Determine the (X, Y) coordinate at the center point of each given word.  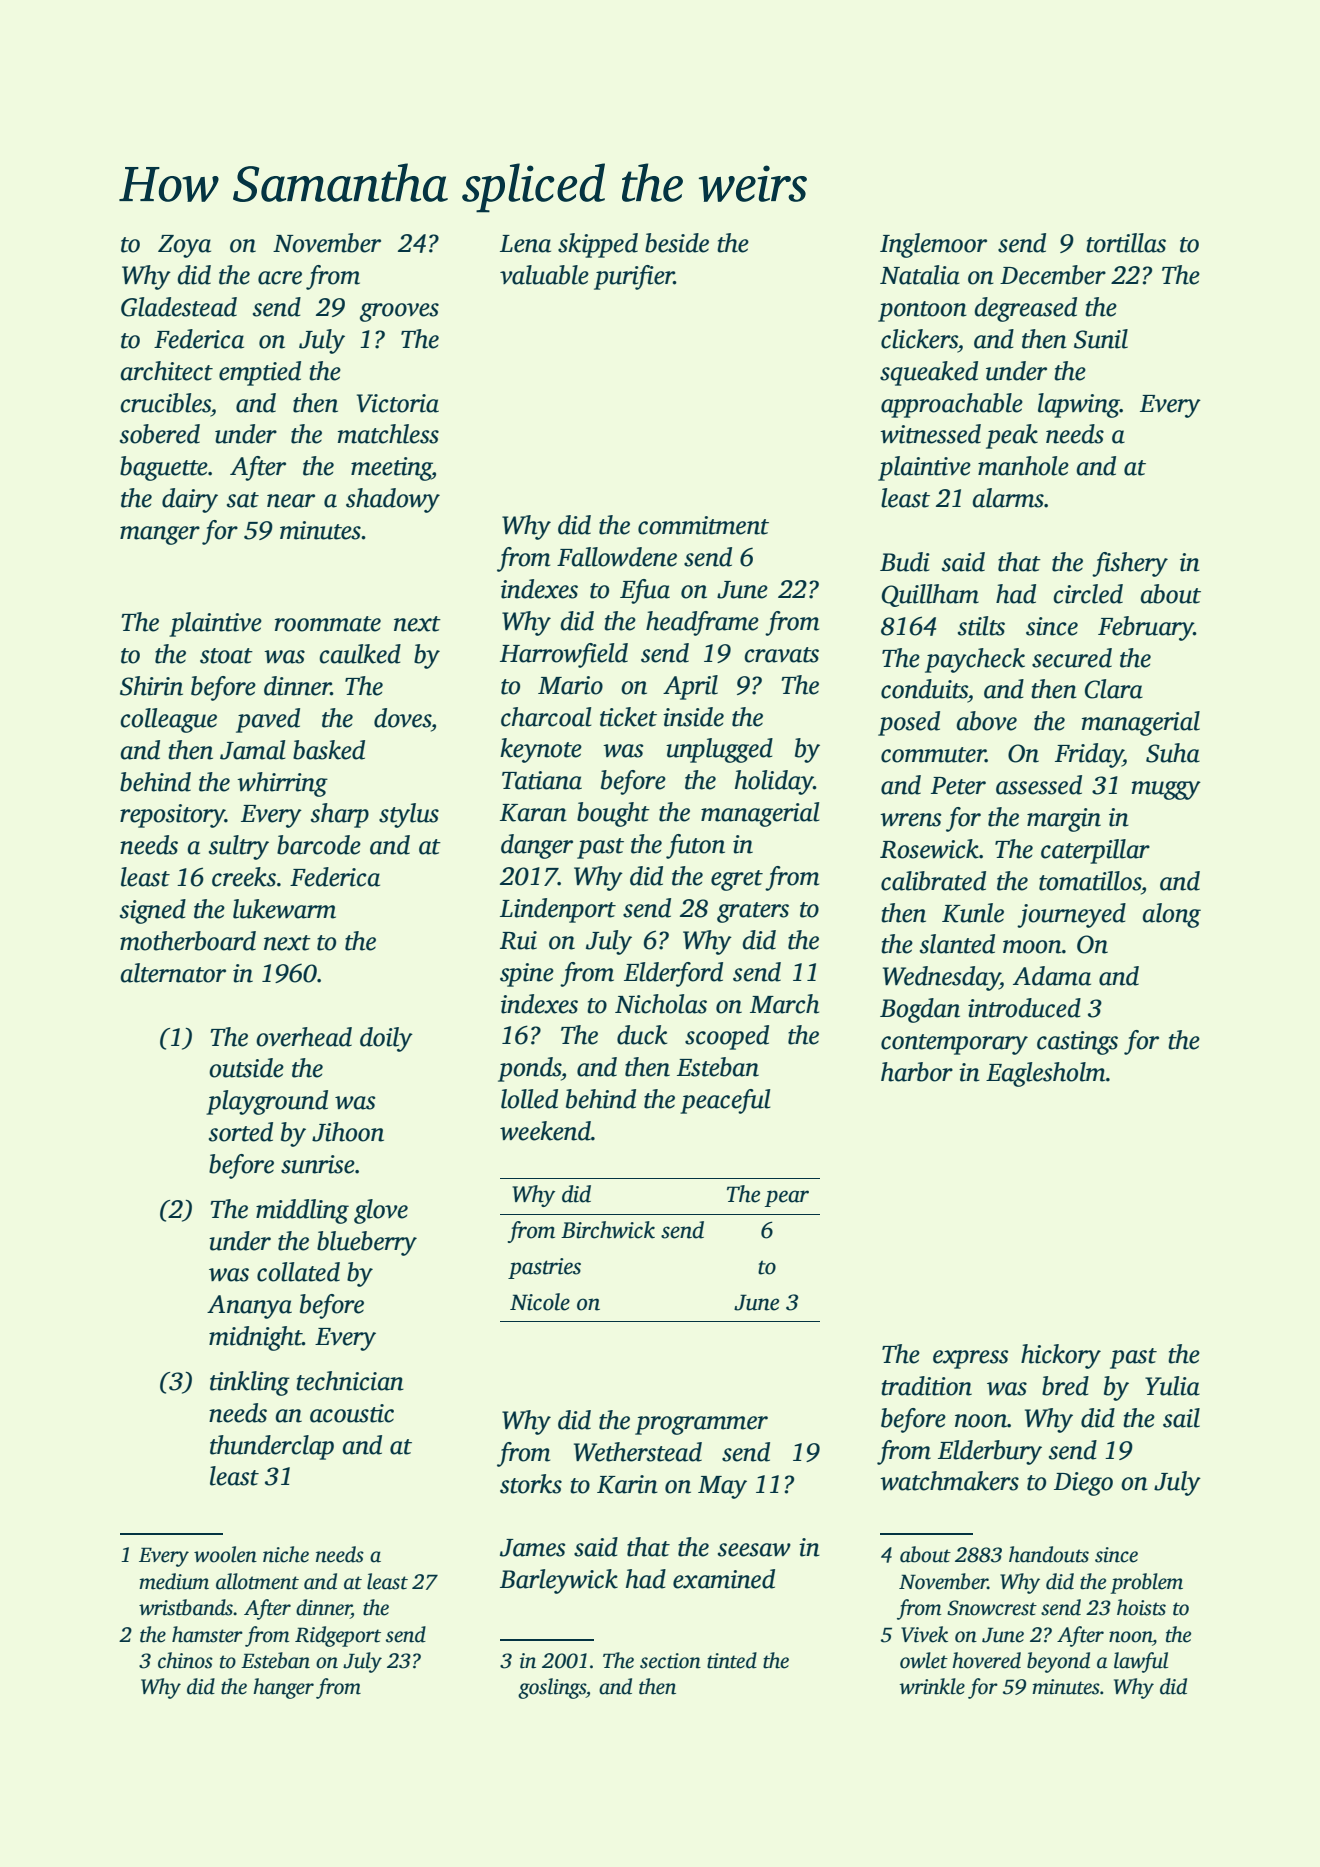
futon (695, 846)
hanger (283, 1688)
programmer (701, 1425)
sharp (340, 815)
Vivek (924, 1634)
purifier (634, 277)
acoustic (352, 1413)
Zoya (184, 246)
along (1171, 915)
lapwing (1079, 405)
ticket (628, 717)
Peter (958, 786)
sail (1181, 1418)
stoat (226, 656)
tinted (732, 1660)
